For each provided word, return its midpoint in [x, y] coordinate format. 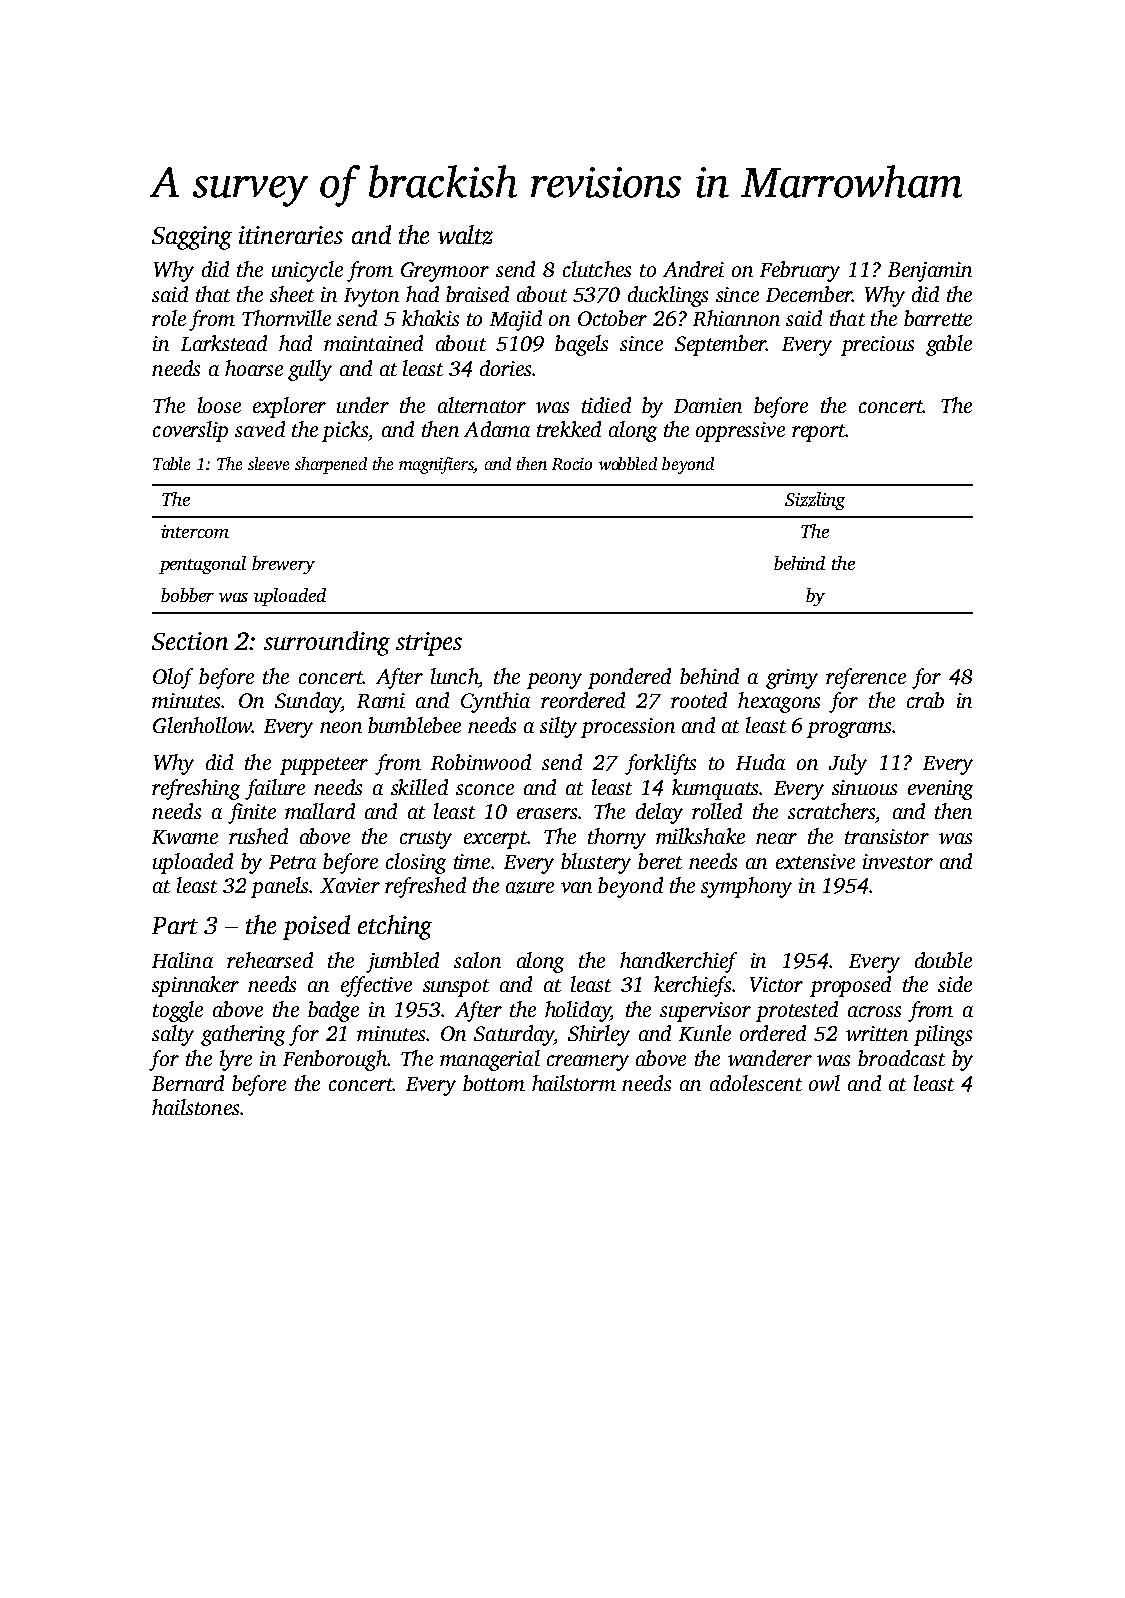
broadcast [901, 1058]
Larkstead [224, 343]
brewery [283, 565]
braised [477, 294]
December [809, 294]
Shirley [599, 1035]
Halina [182, 960]
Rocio [572, 464]
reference [866, 678]
